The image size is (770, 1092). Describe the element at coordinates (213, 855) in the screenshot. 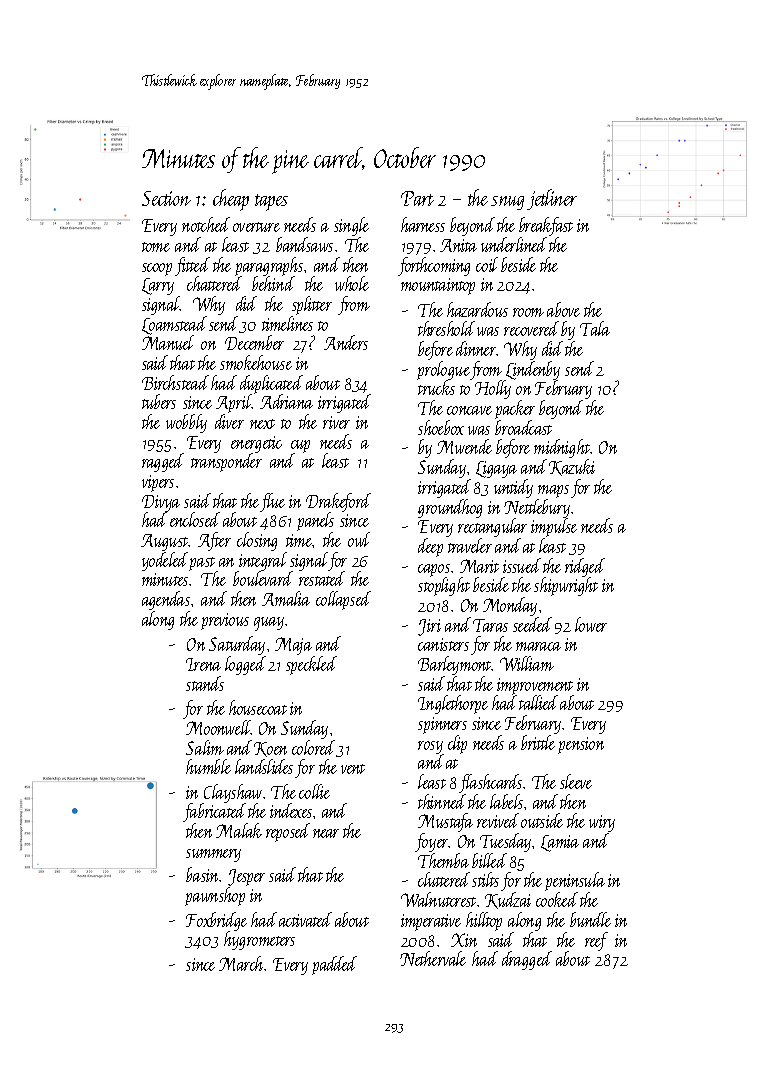

I see `summery` at that location.
